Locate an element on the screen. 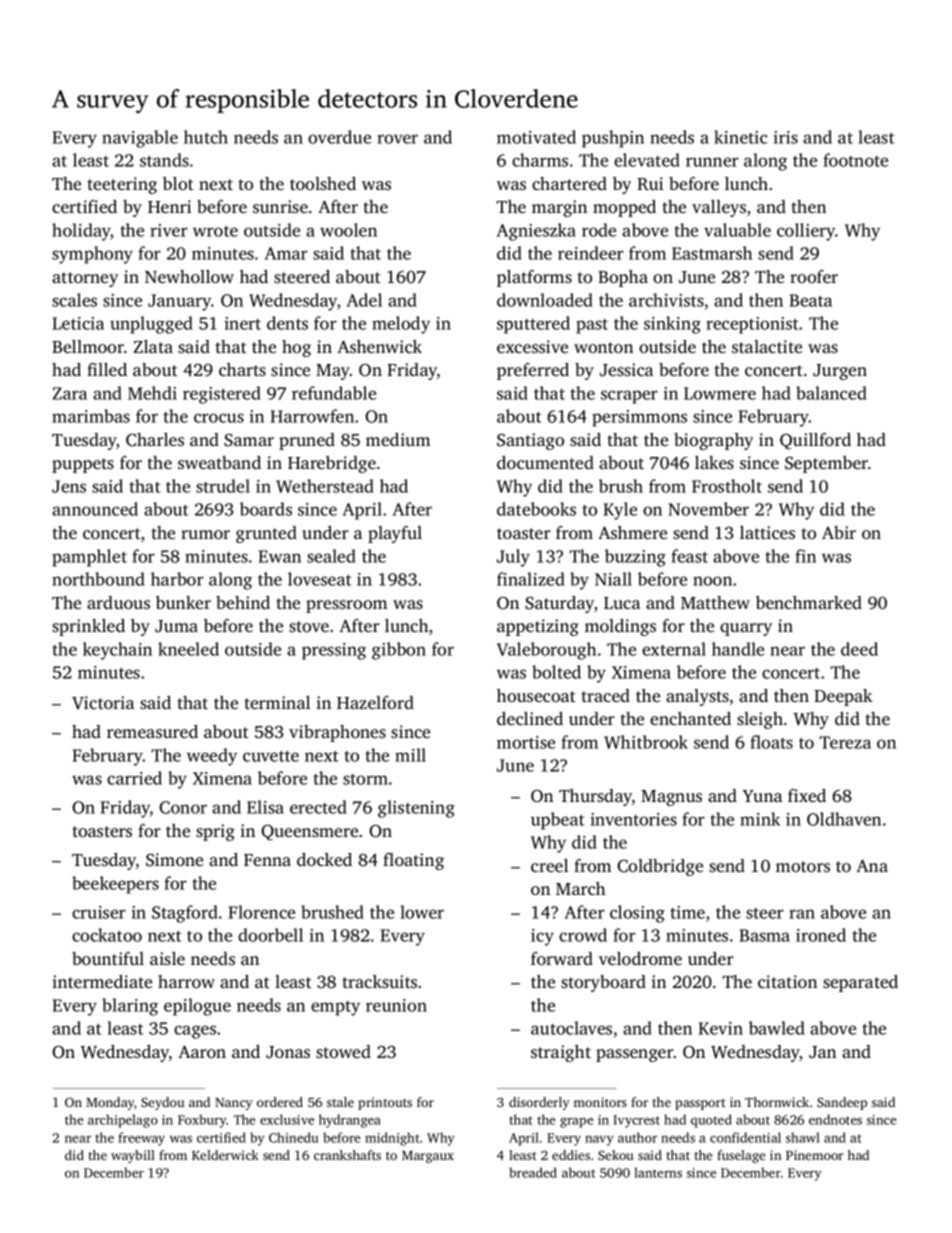 The image size is (952, 1233). Ashenwick is located at coordinates (379, 346).
